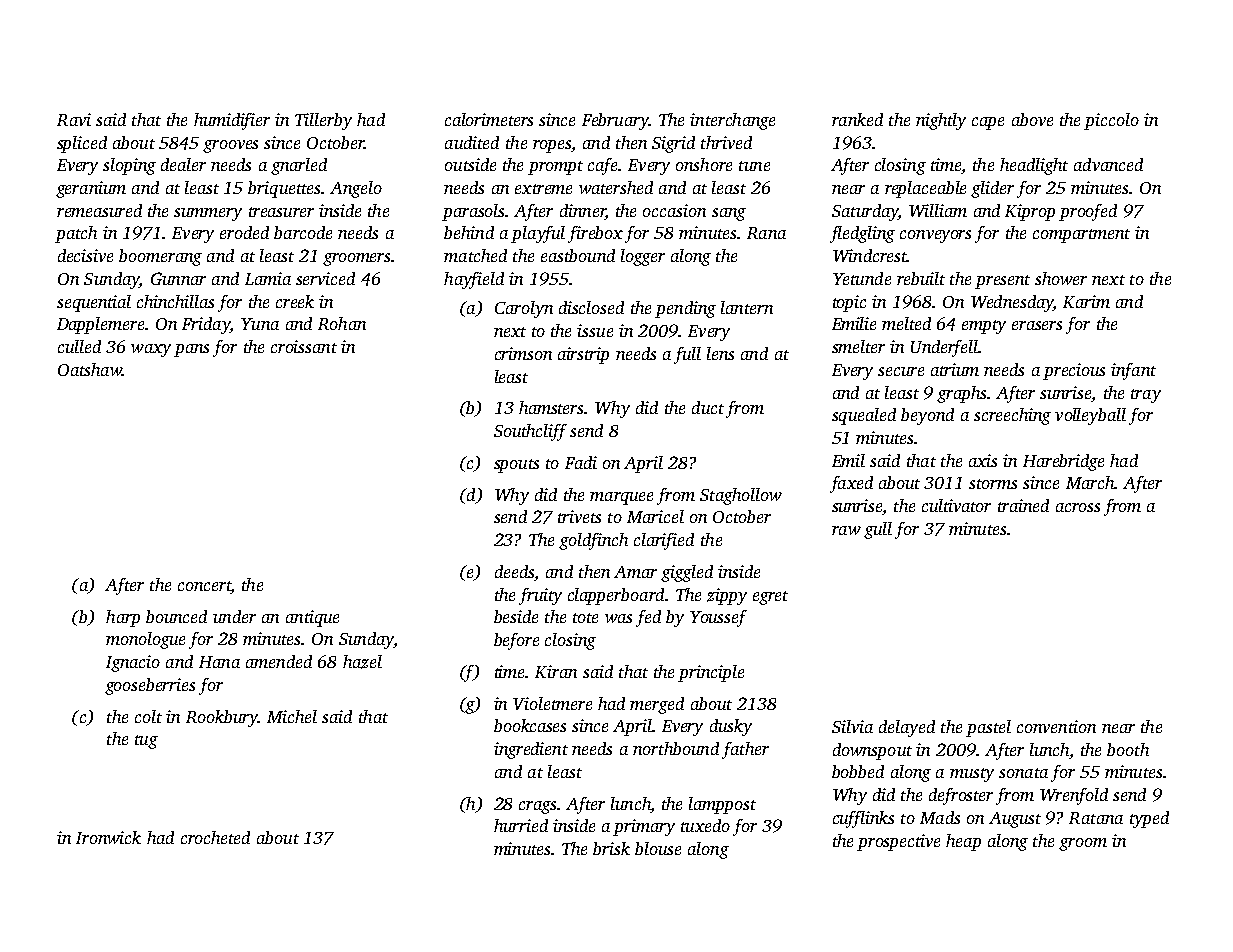  I want to click on Oatshaw, so click(90, 369).
